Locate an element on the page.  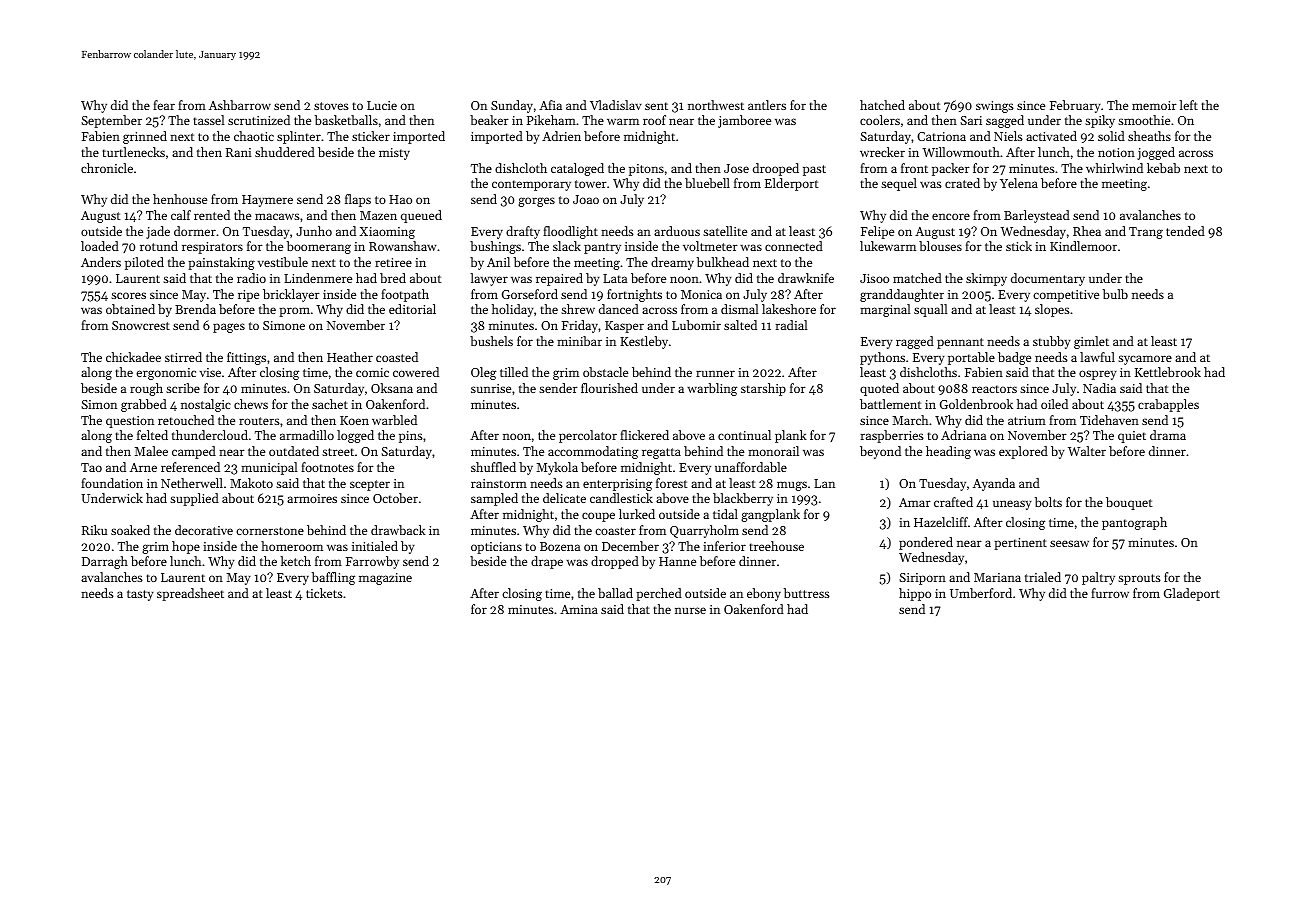
coaster is located at coordinates (615, 531).
